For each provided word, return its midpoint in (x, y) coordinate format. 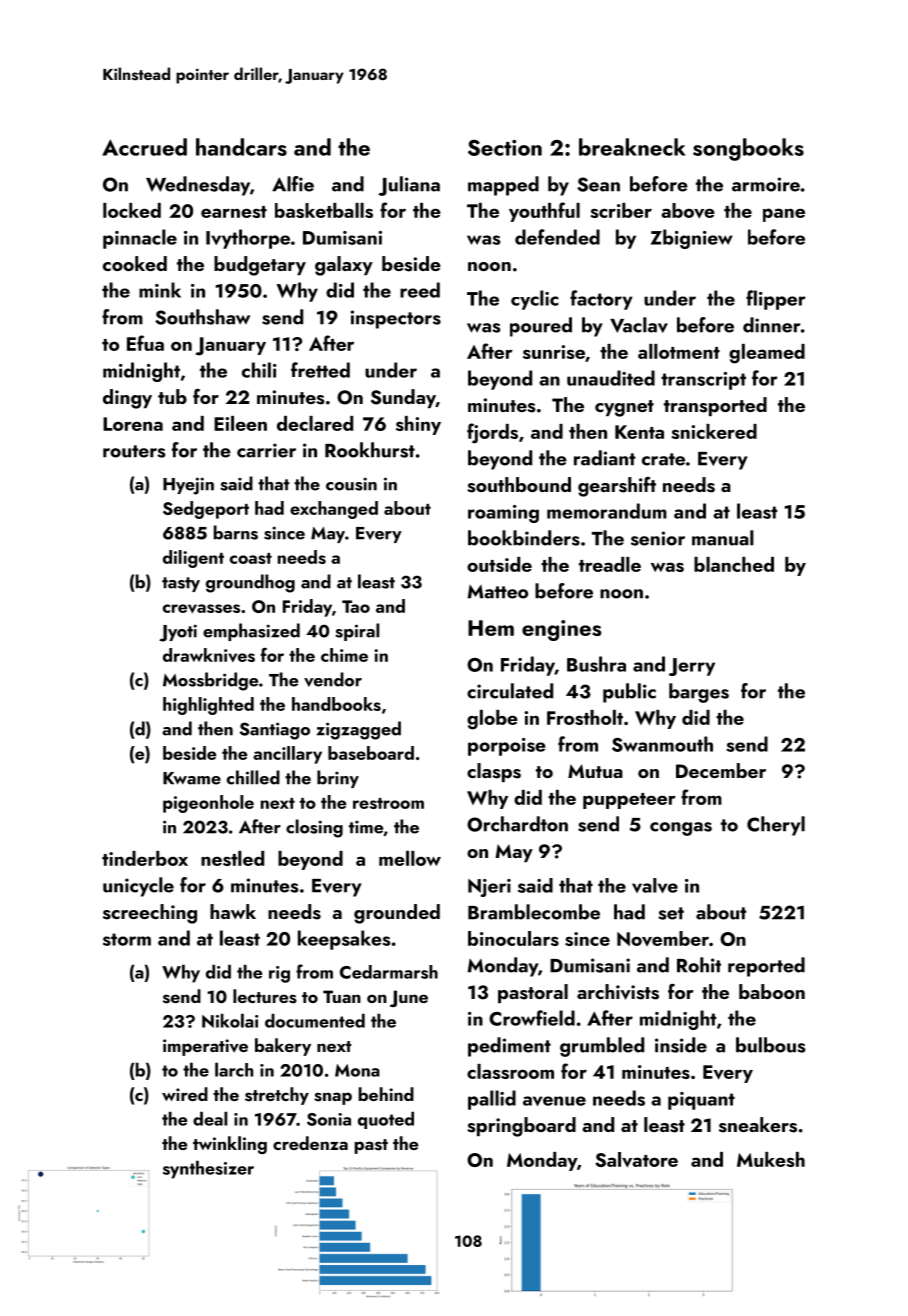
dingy (127, 399)
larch (234, 1070)
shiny (418, 425)
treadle (610, 564)
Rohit (699, 965)
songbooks (748, 149)
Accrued (144, 147)
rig (279, 974)
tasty (181, 584)
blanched (734, 564)
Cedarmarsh (389, 972)
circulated (510, 691)
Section (505, 147)
